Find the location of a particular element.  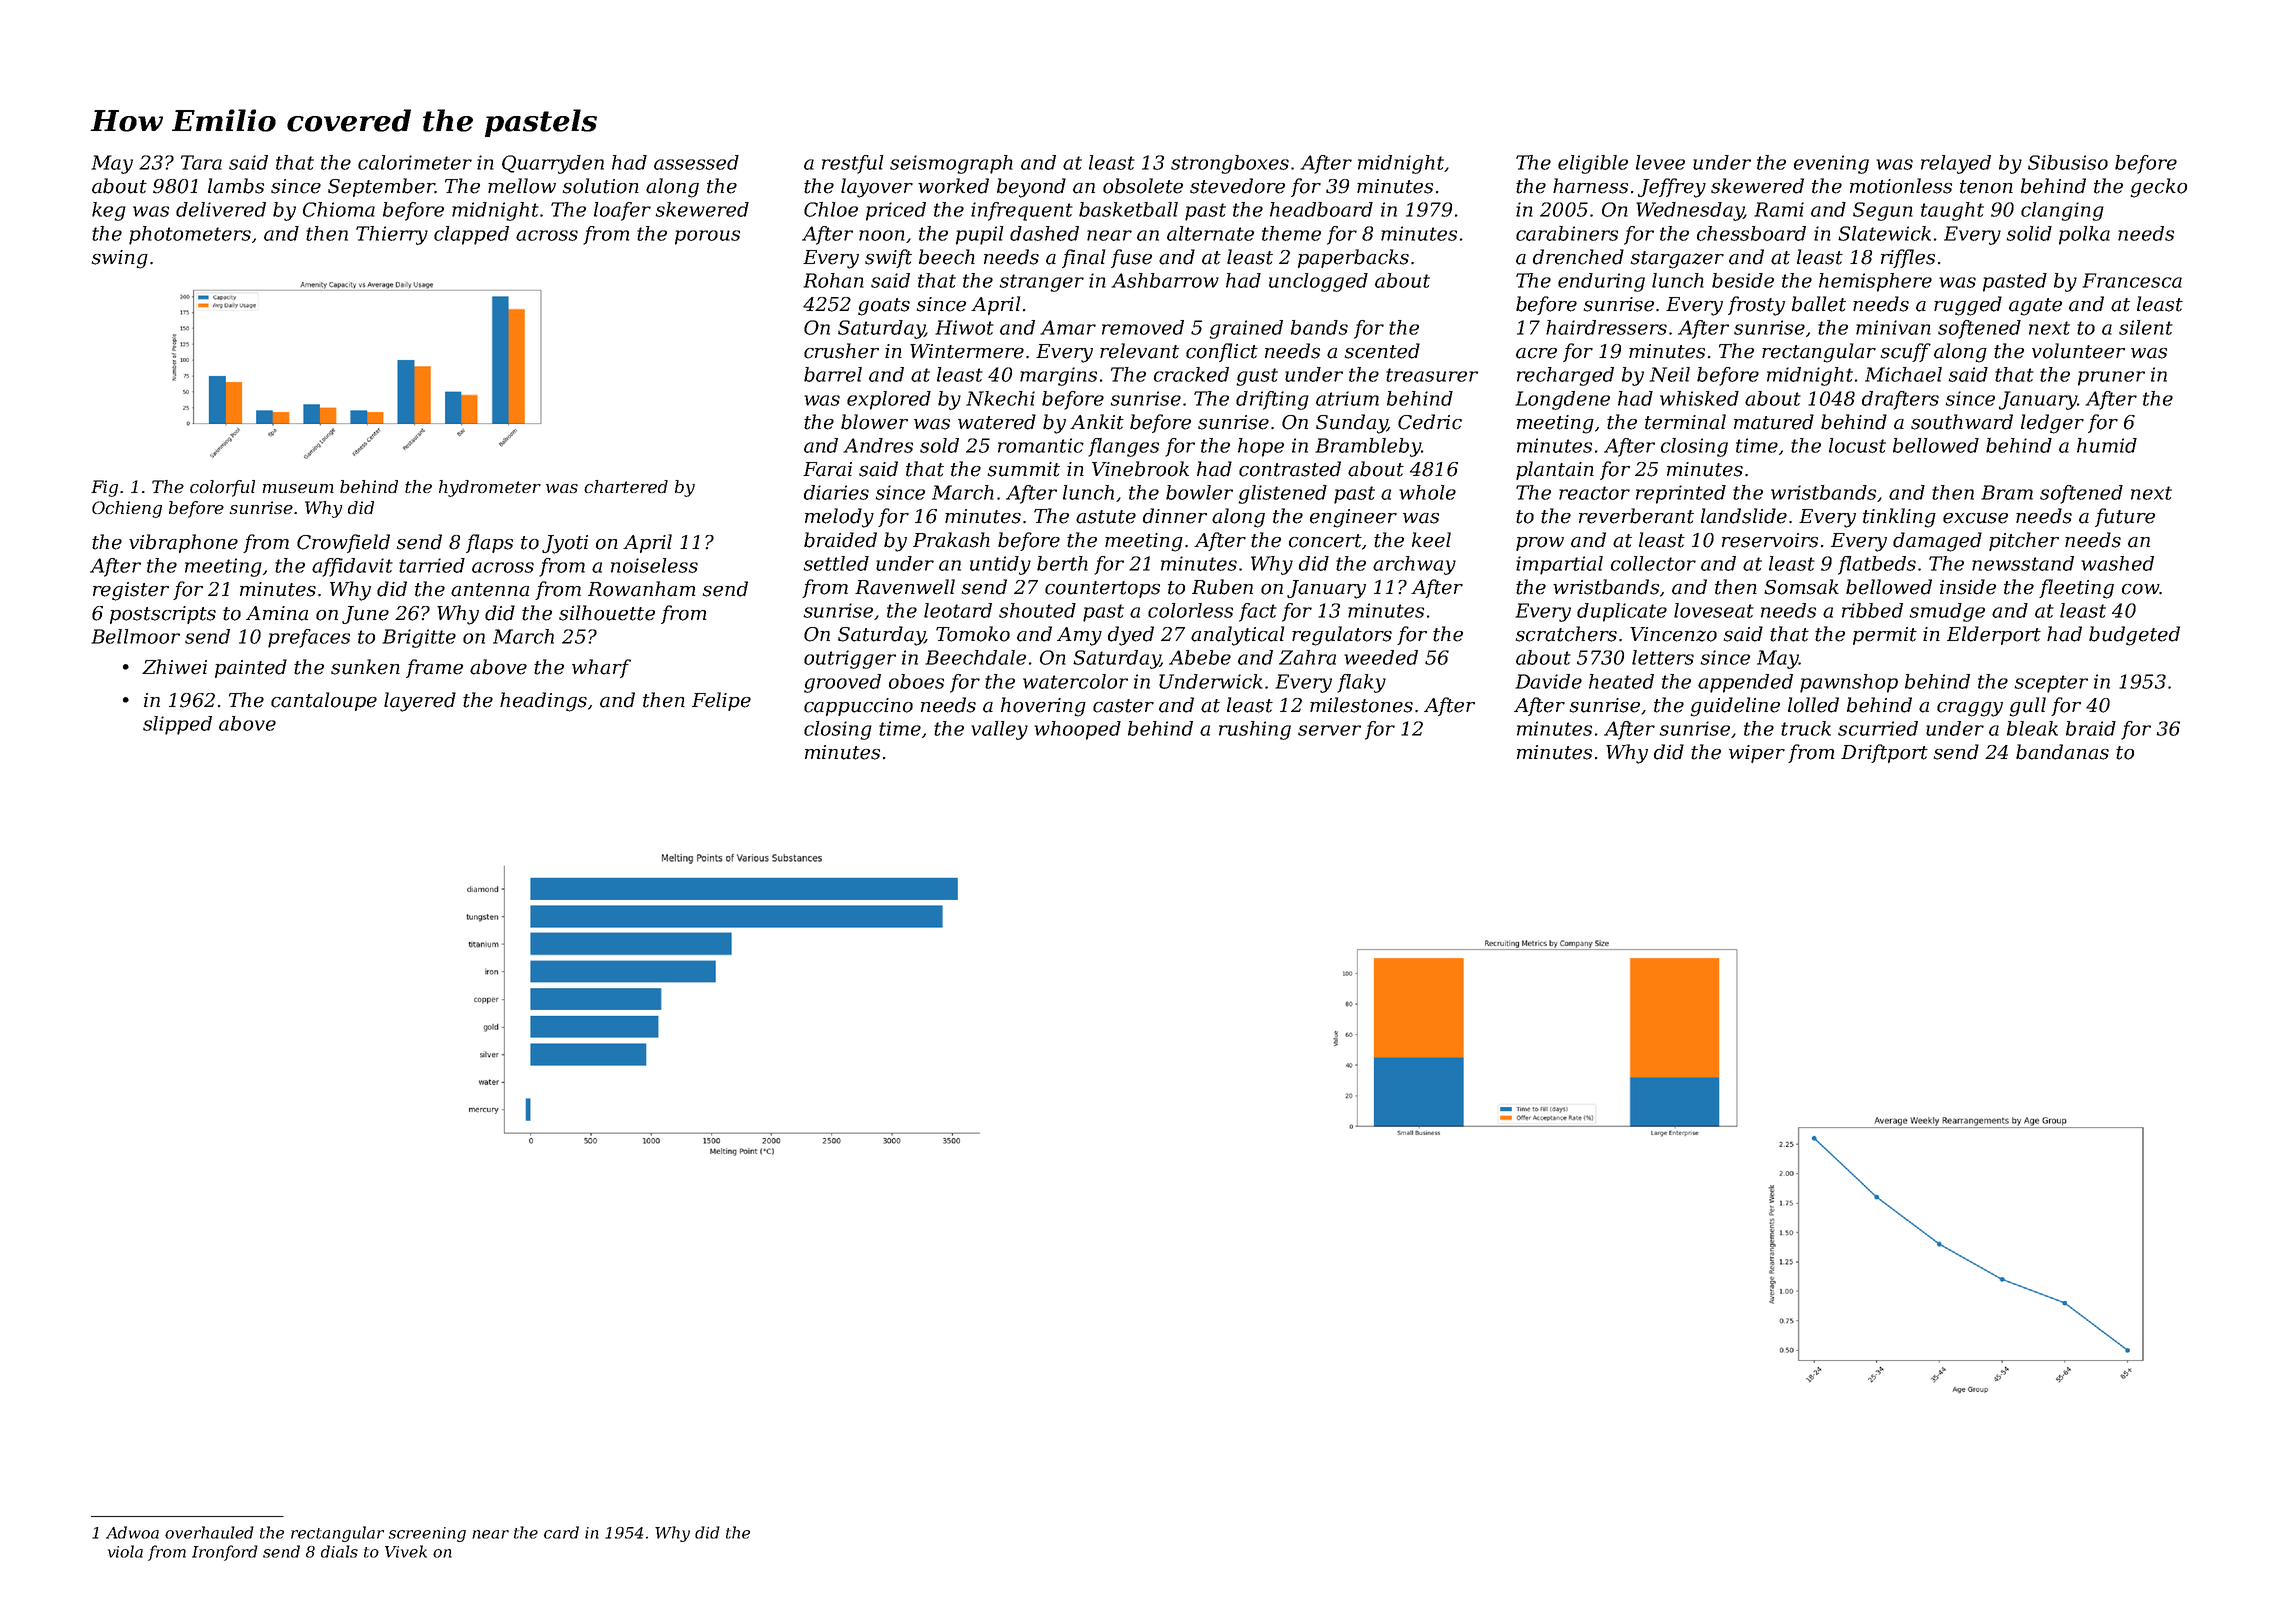

Felipe is located at coordinates (721, 701).
